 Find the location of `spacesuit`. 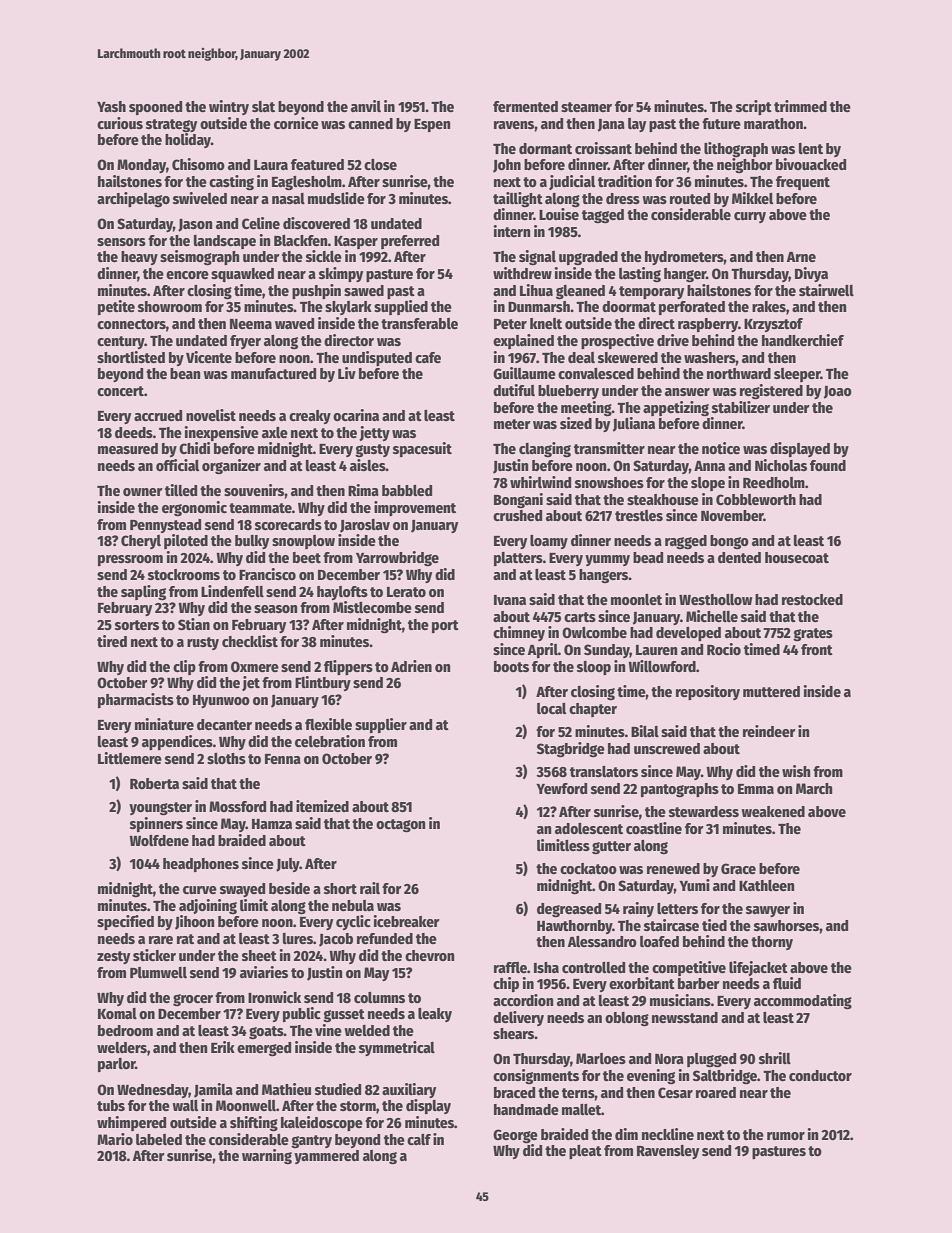

spacesuit is located at coordinates (422, 449).
